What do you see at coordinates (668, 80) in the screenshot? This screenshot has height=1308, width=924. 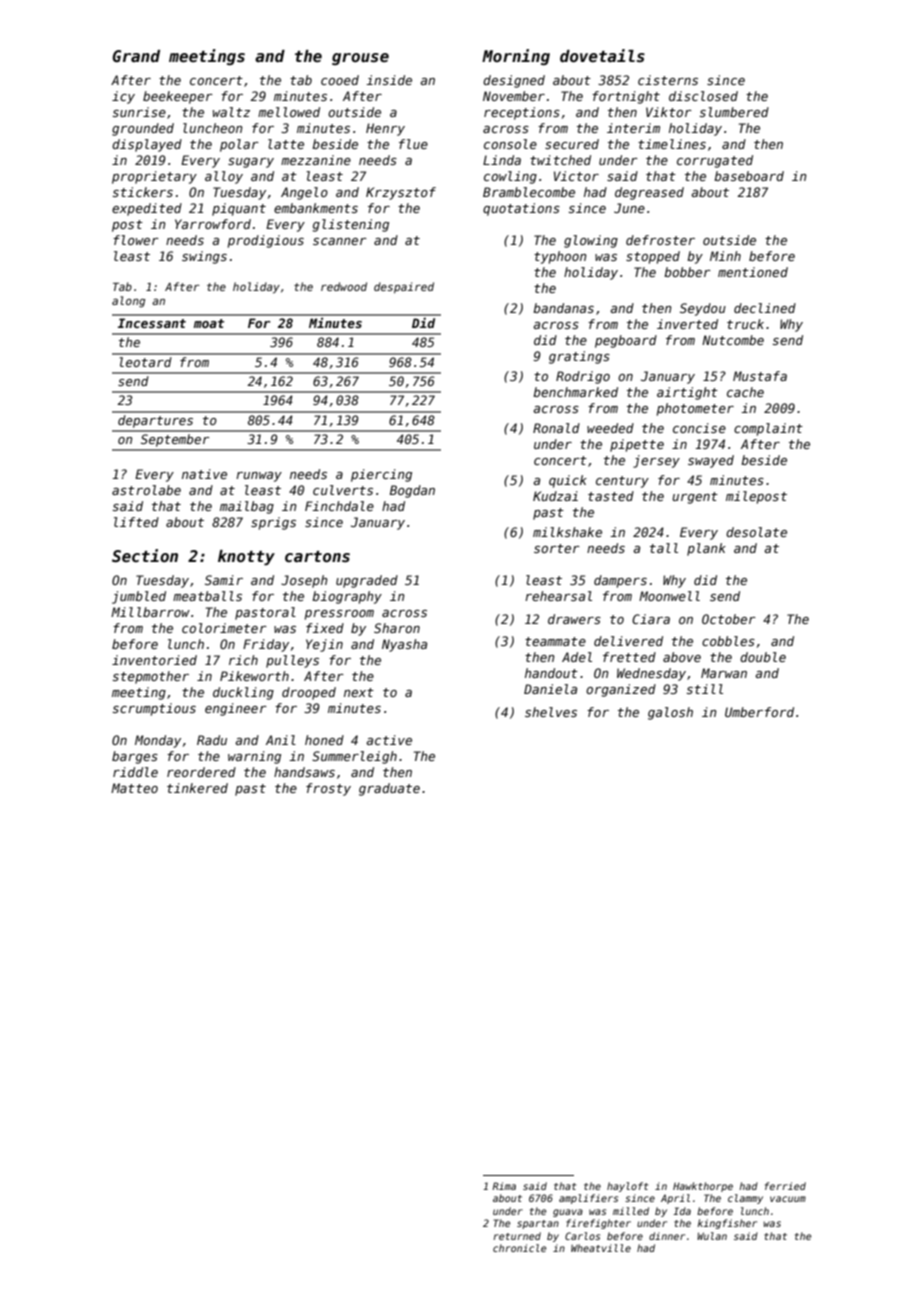 I see `cisterns` at bounding box center [668, 80].
